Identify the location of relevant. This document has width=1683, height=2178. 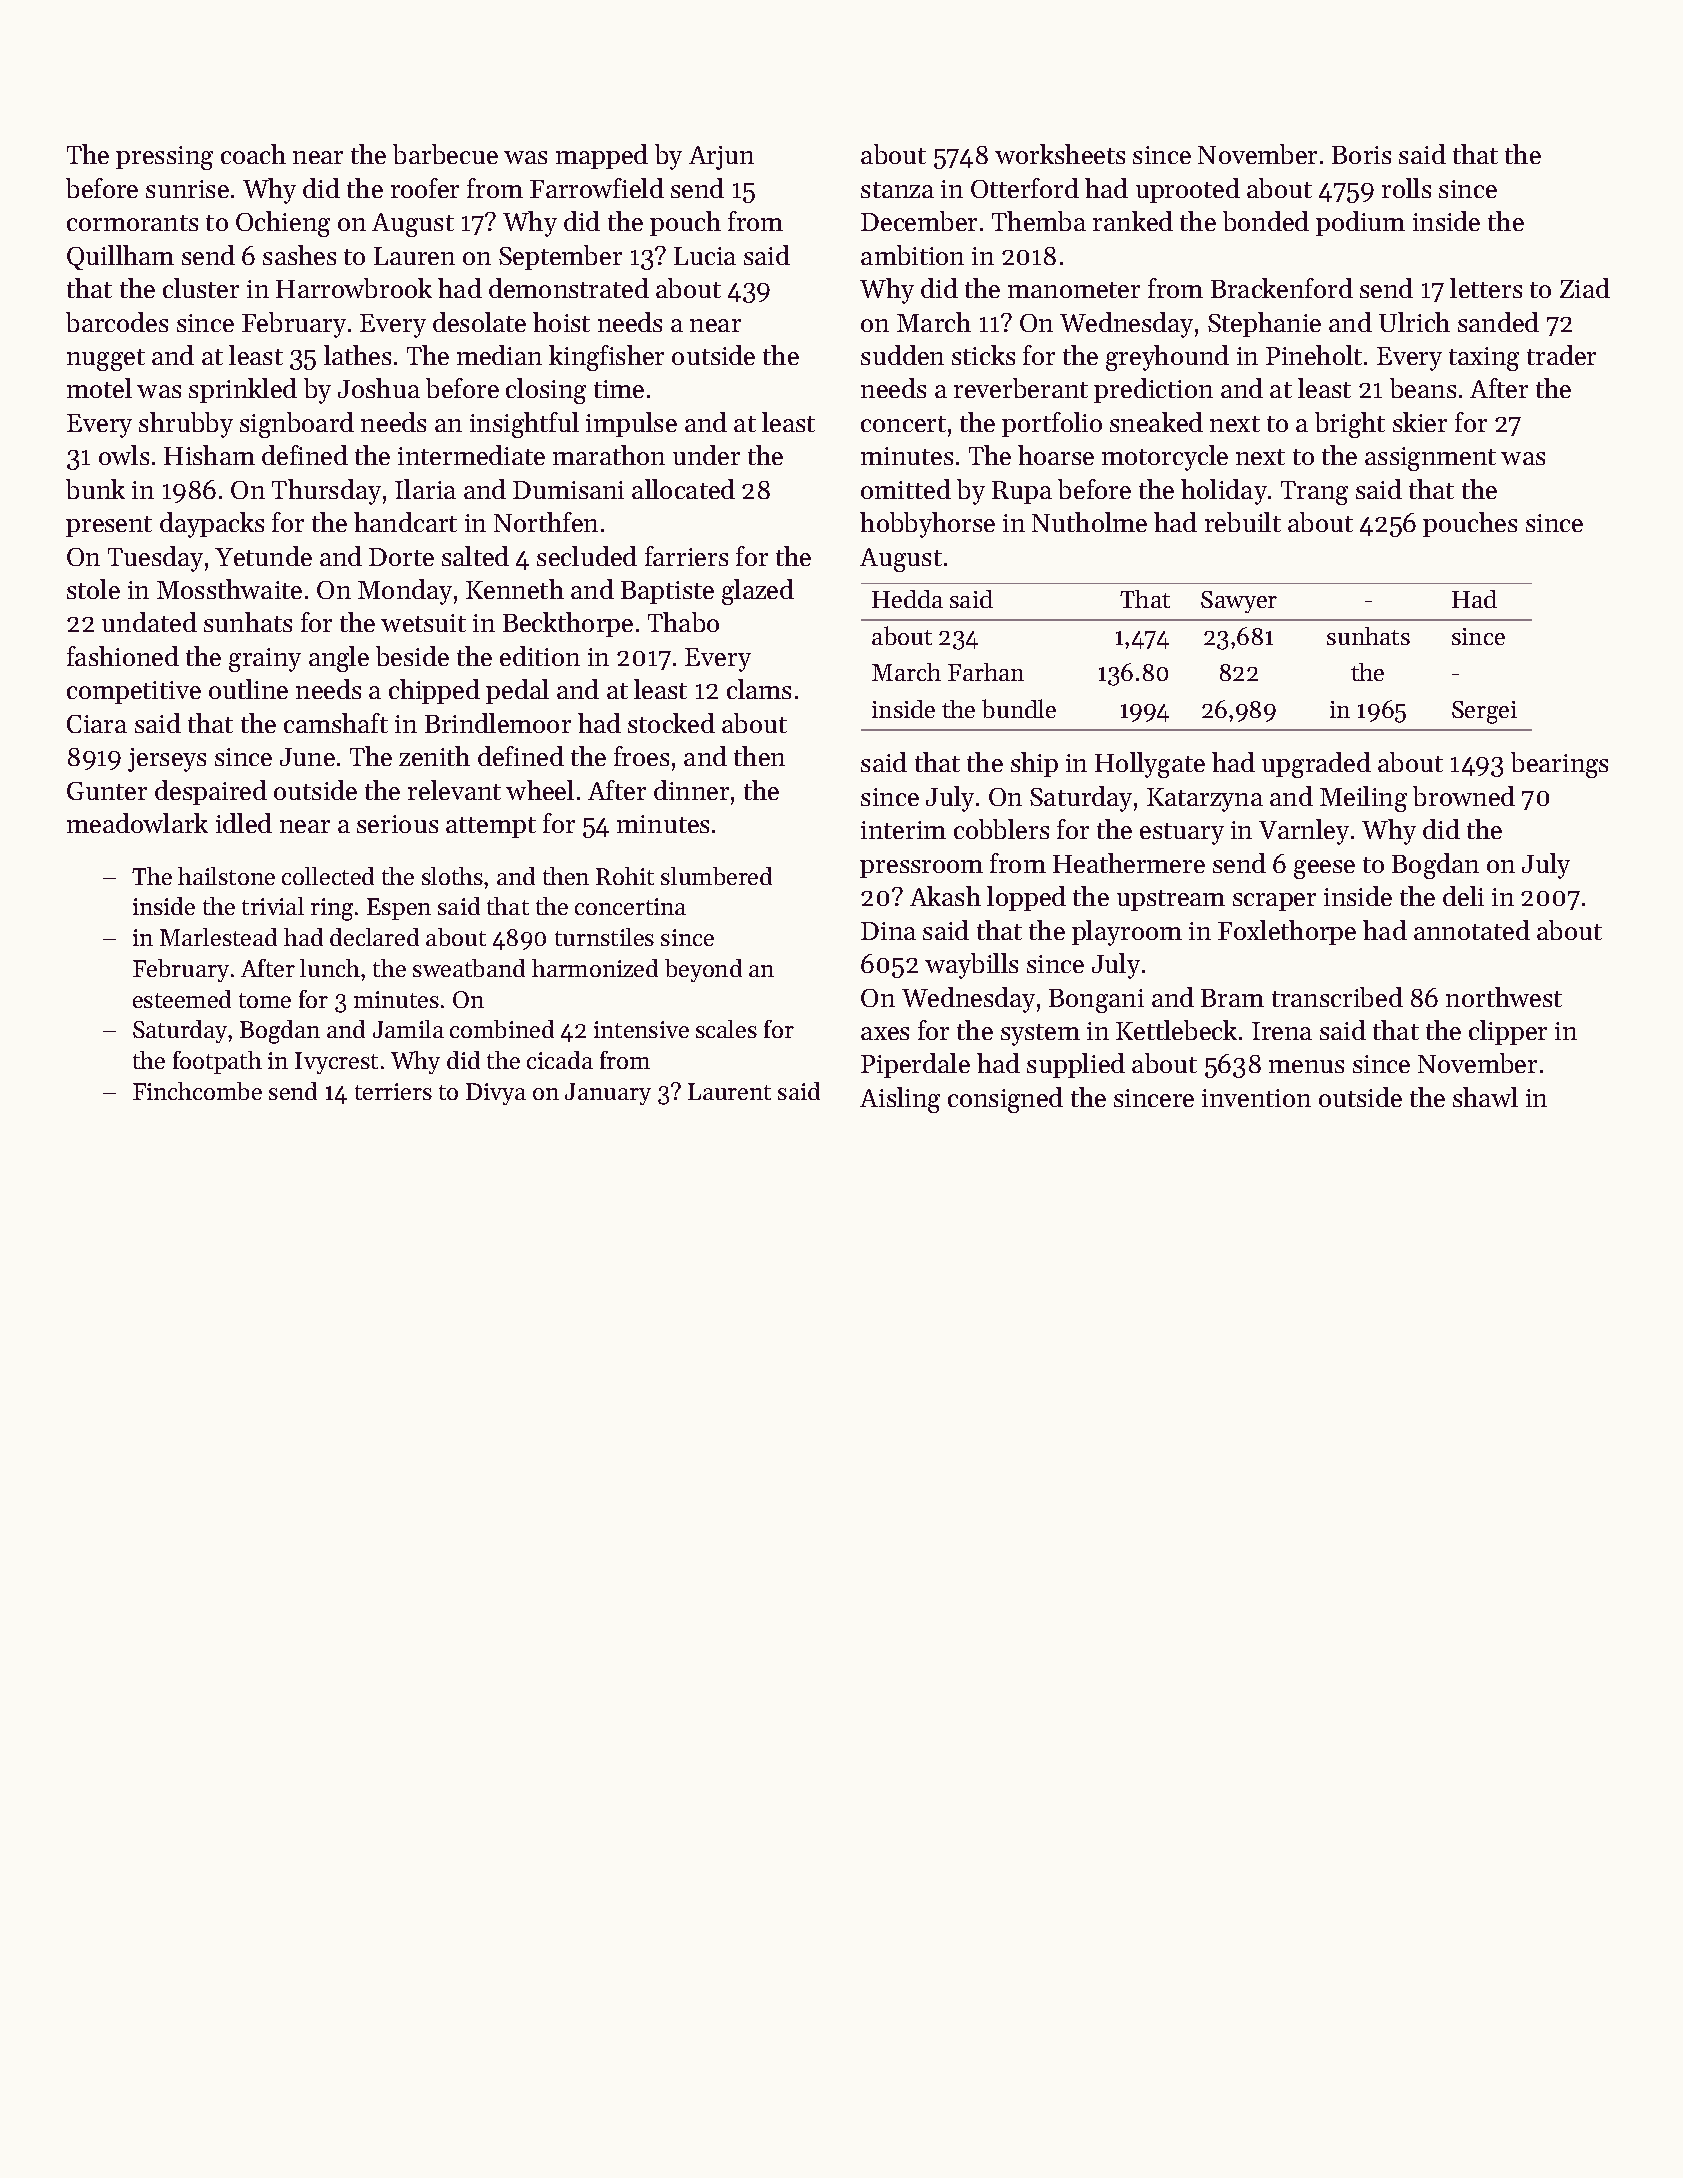
(454, 790).
